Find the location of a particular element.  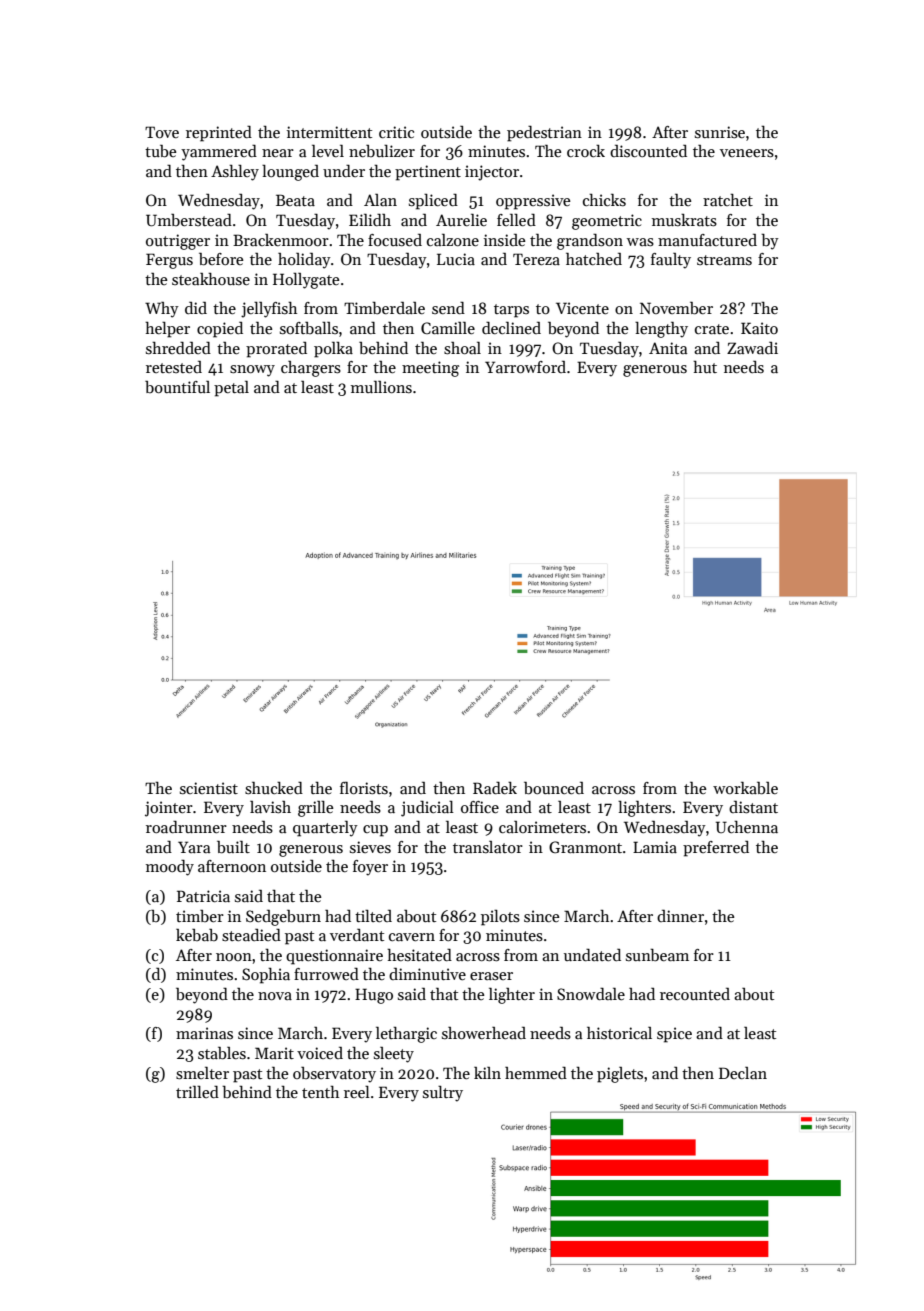

petal is located at coordinates (231, 389).
